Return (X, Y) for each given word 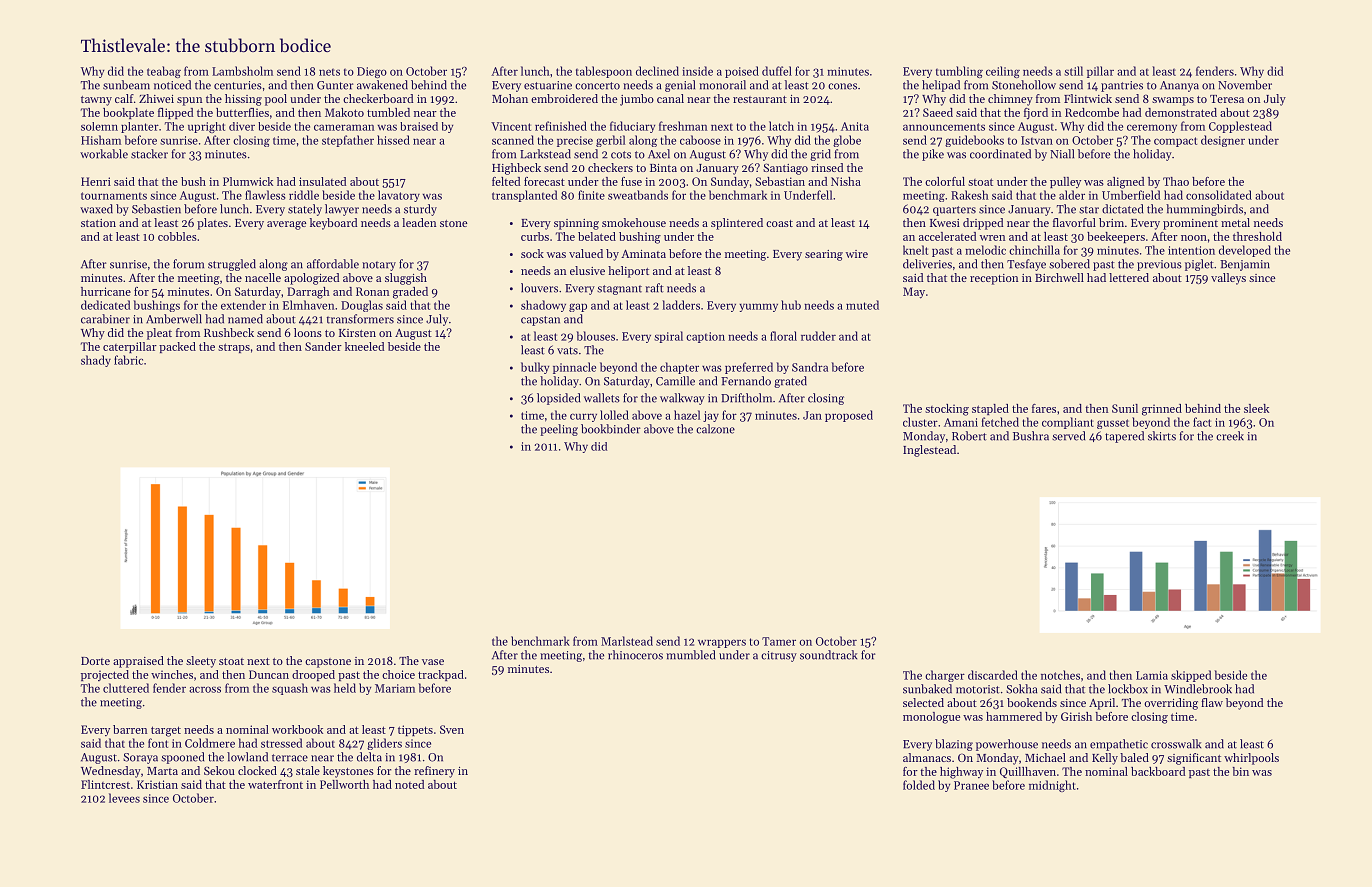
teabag (164, 72)
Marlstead (627, 641)
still (1073, 71)
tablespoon (604, 72)
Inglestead (929, 451)
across (205, 689)
